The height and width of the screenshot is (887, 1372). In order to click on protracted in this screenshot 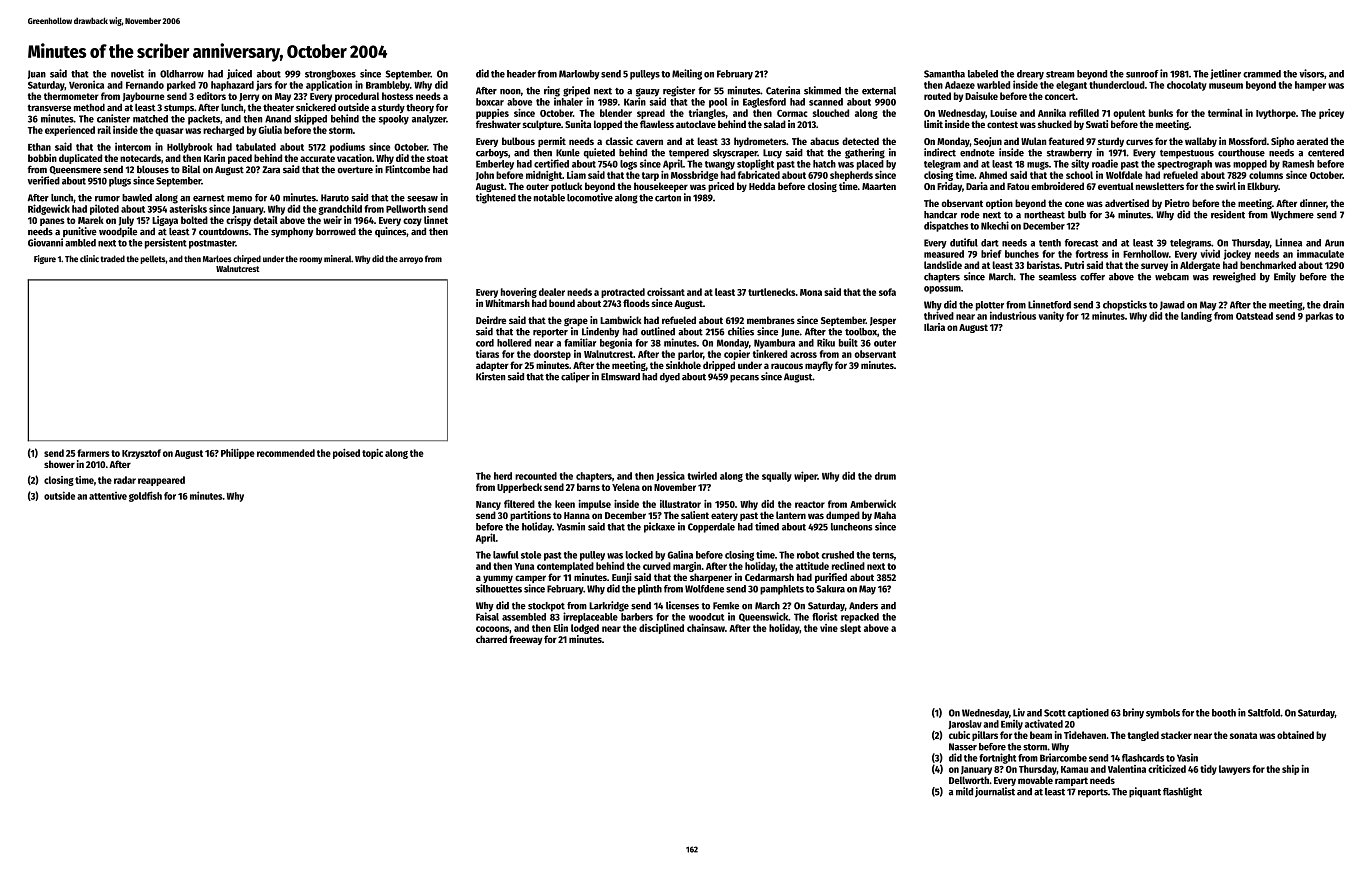, I will do `click(623, 293)`.
